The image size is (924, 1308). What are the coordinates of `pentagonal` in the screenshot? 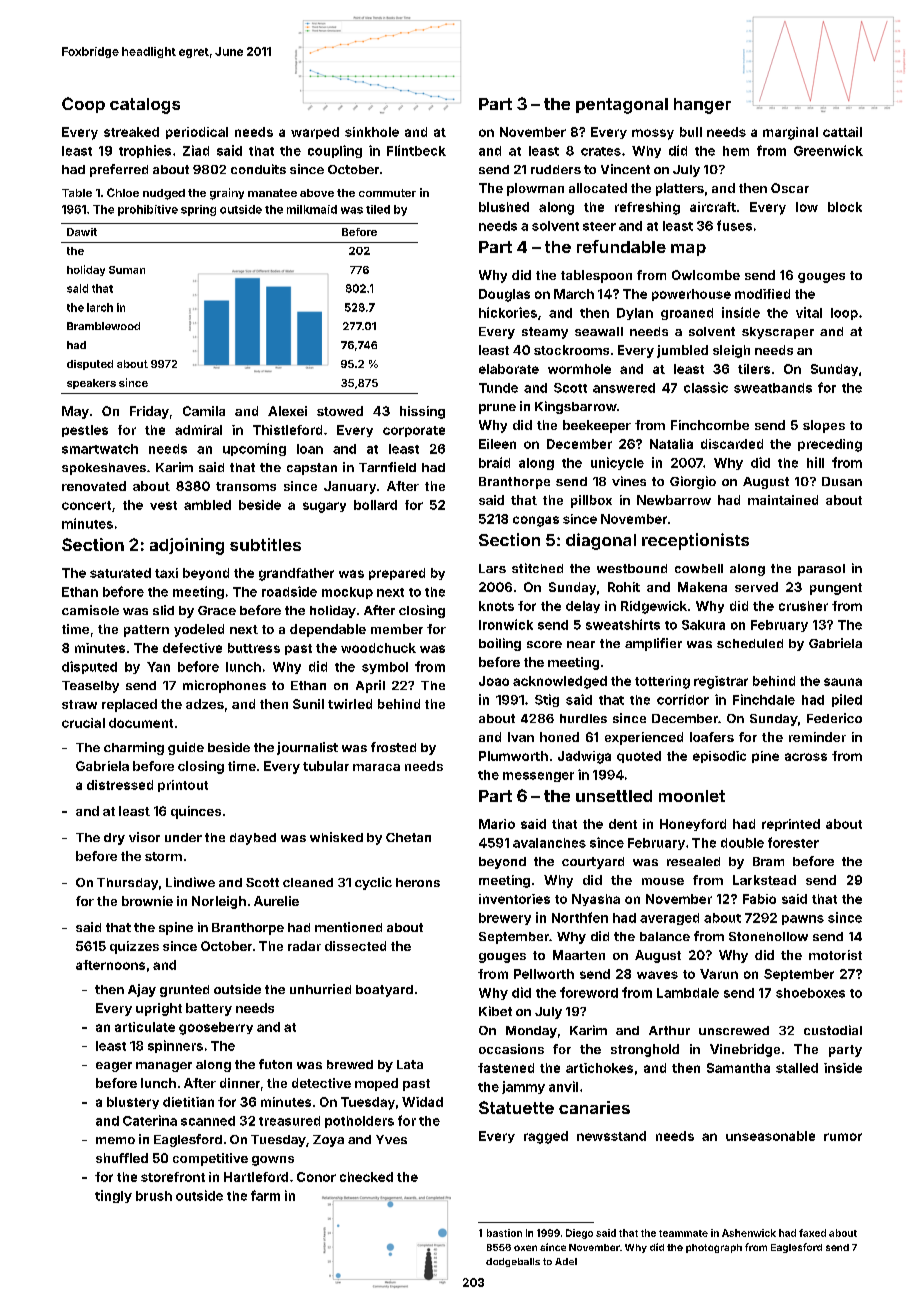 It's located at (622, 106).
